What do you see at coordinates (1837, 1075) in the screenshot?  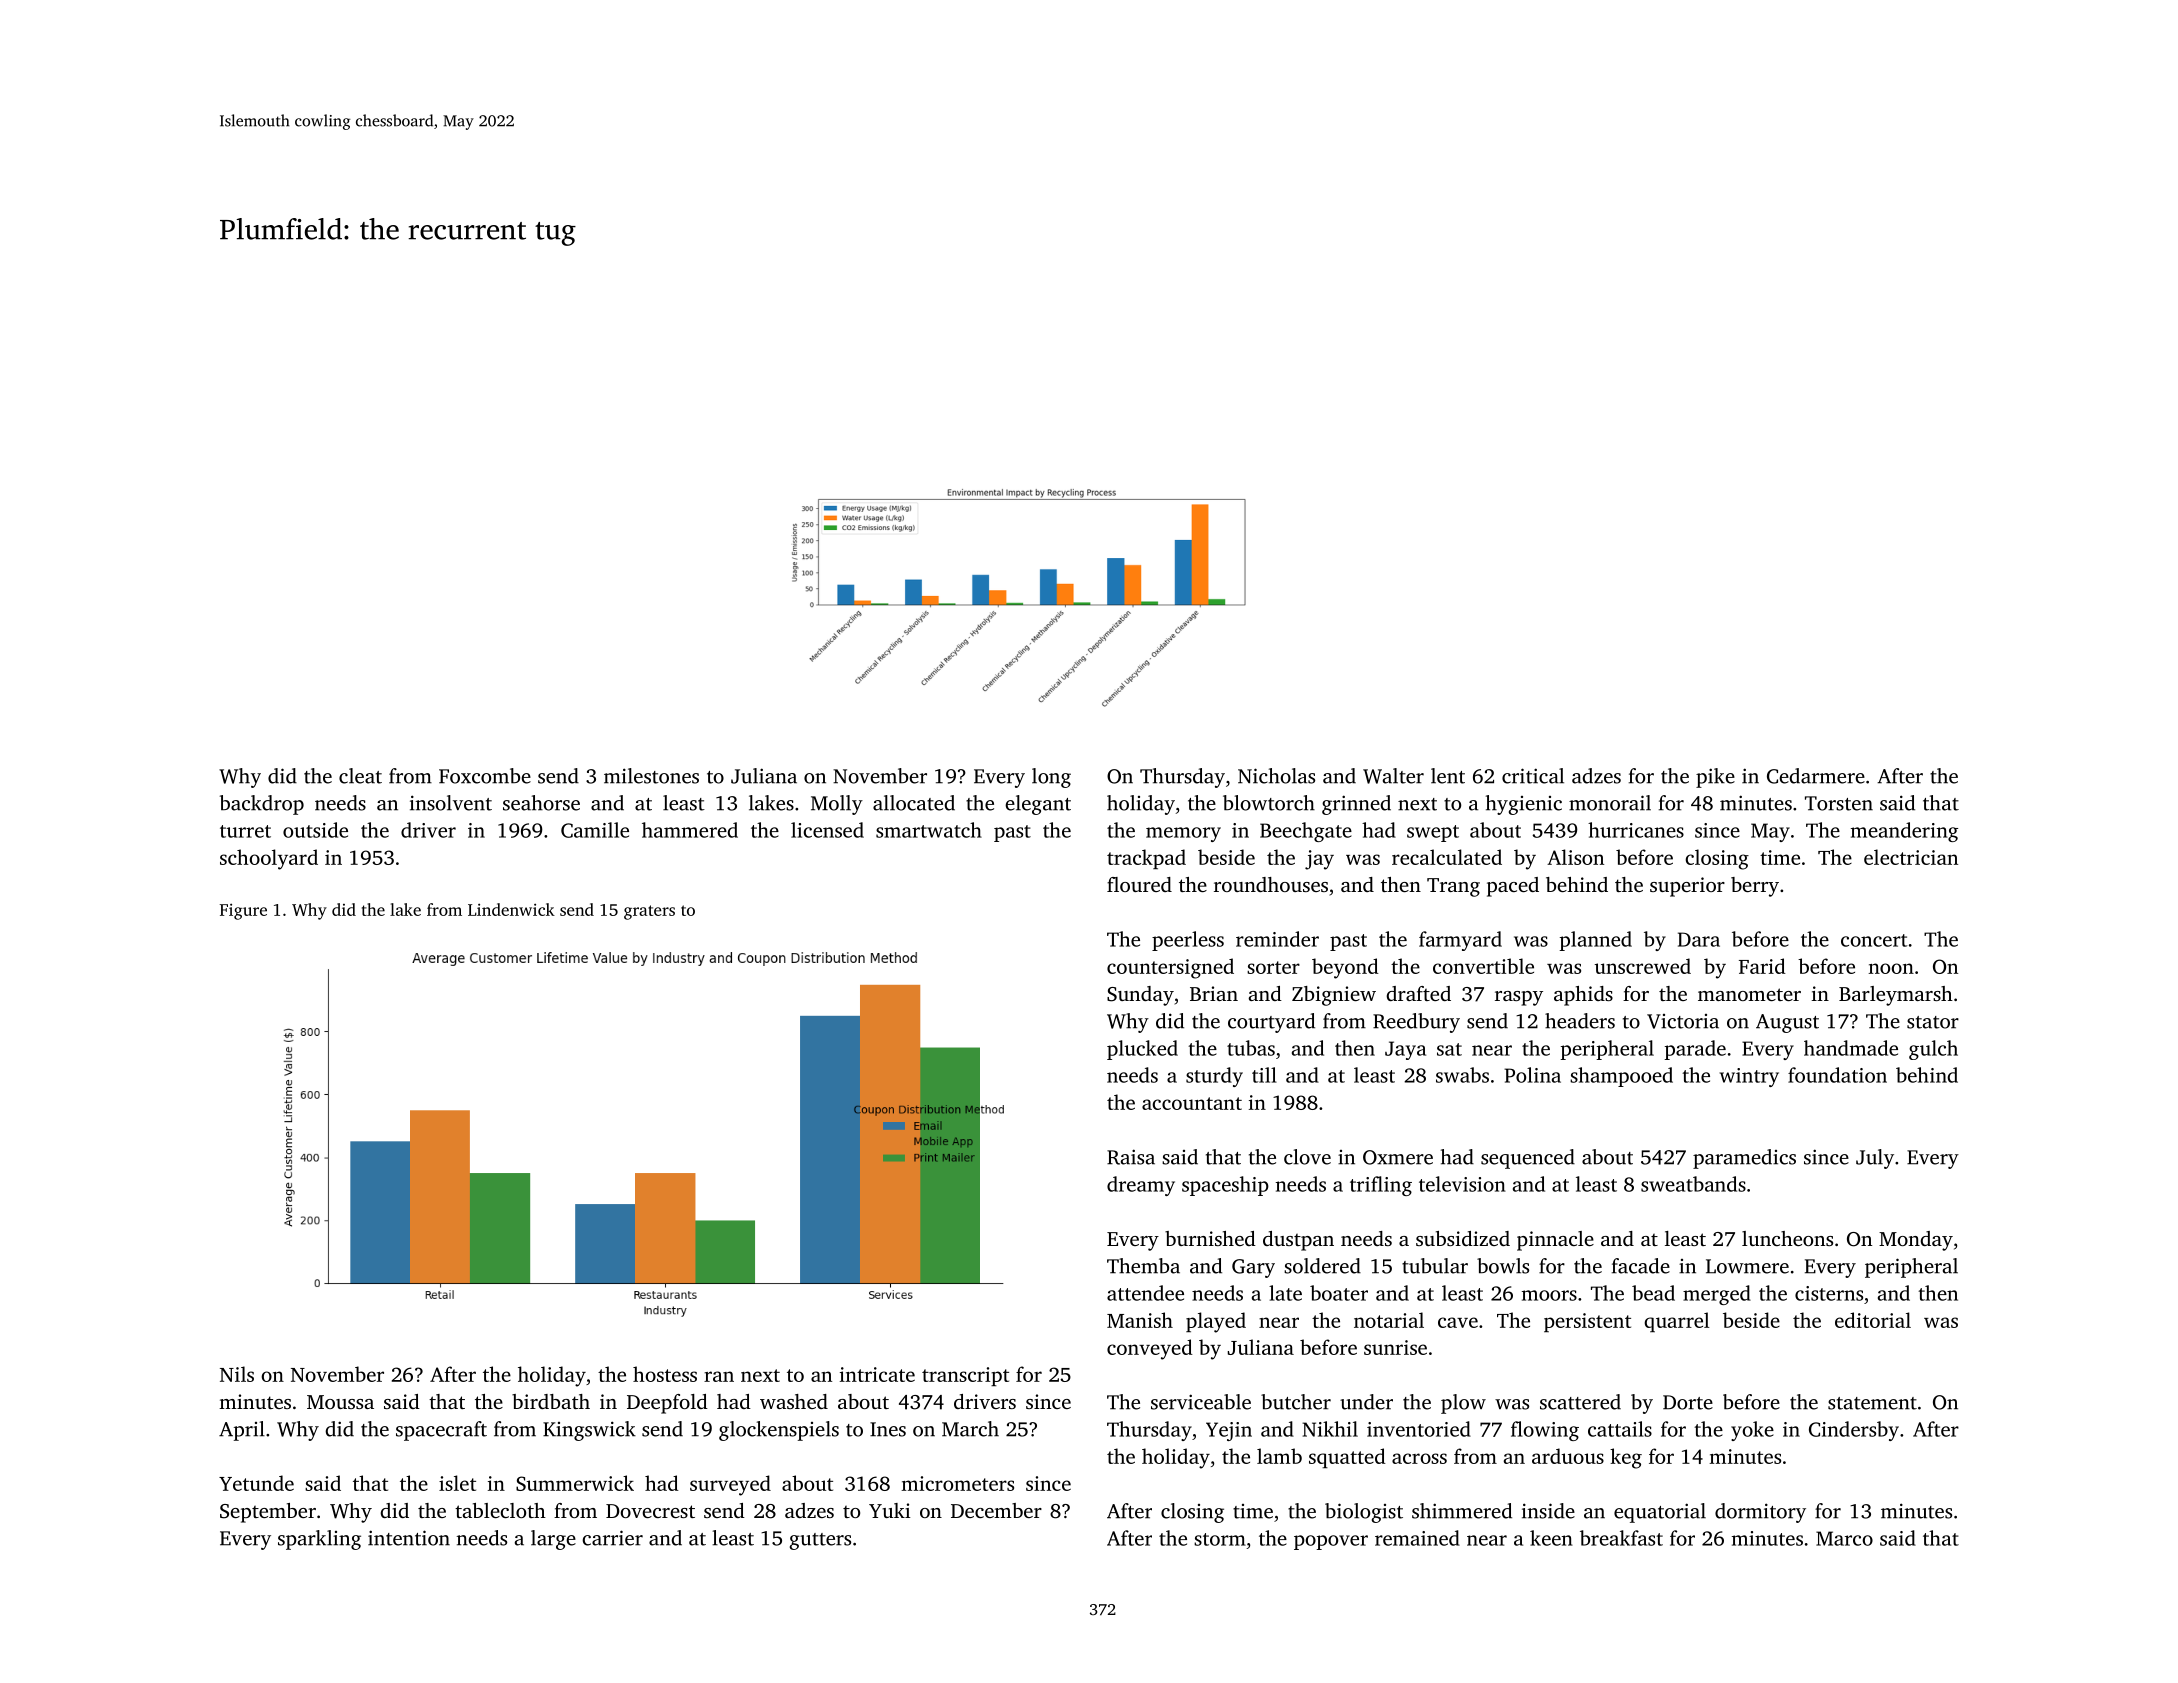 I see `foundation` at bounding box center [1837, 1075].
